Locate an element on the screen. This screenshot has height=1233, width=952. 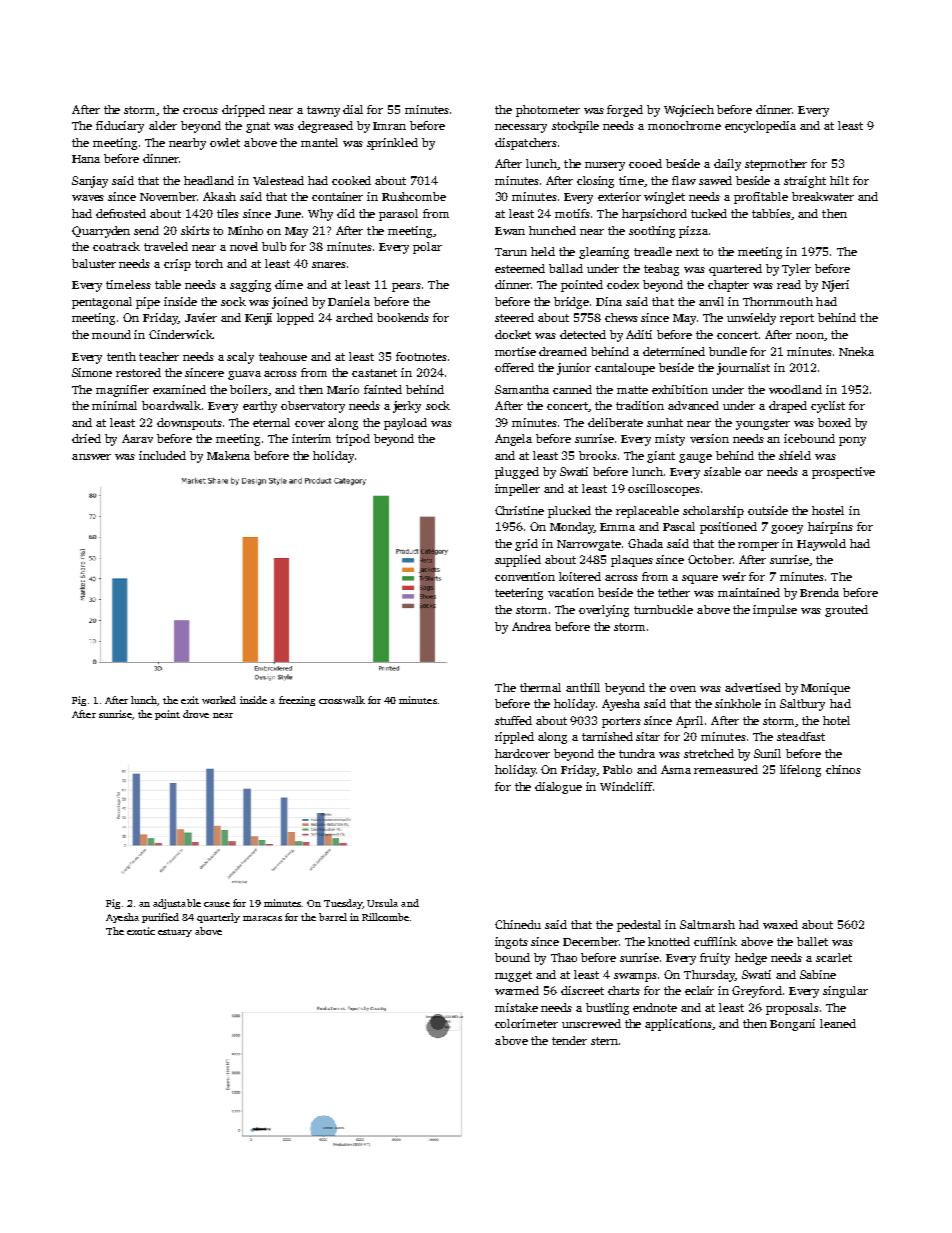
Bongani is located at coordinates (792, 1025).
